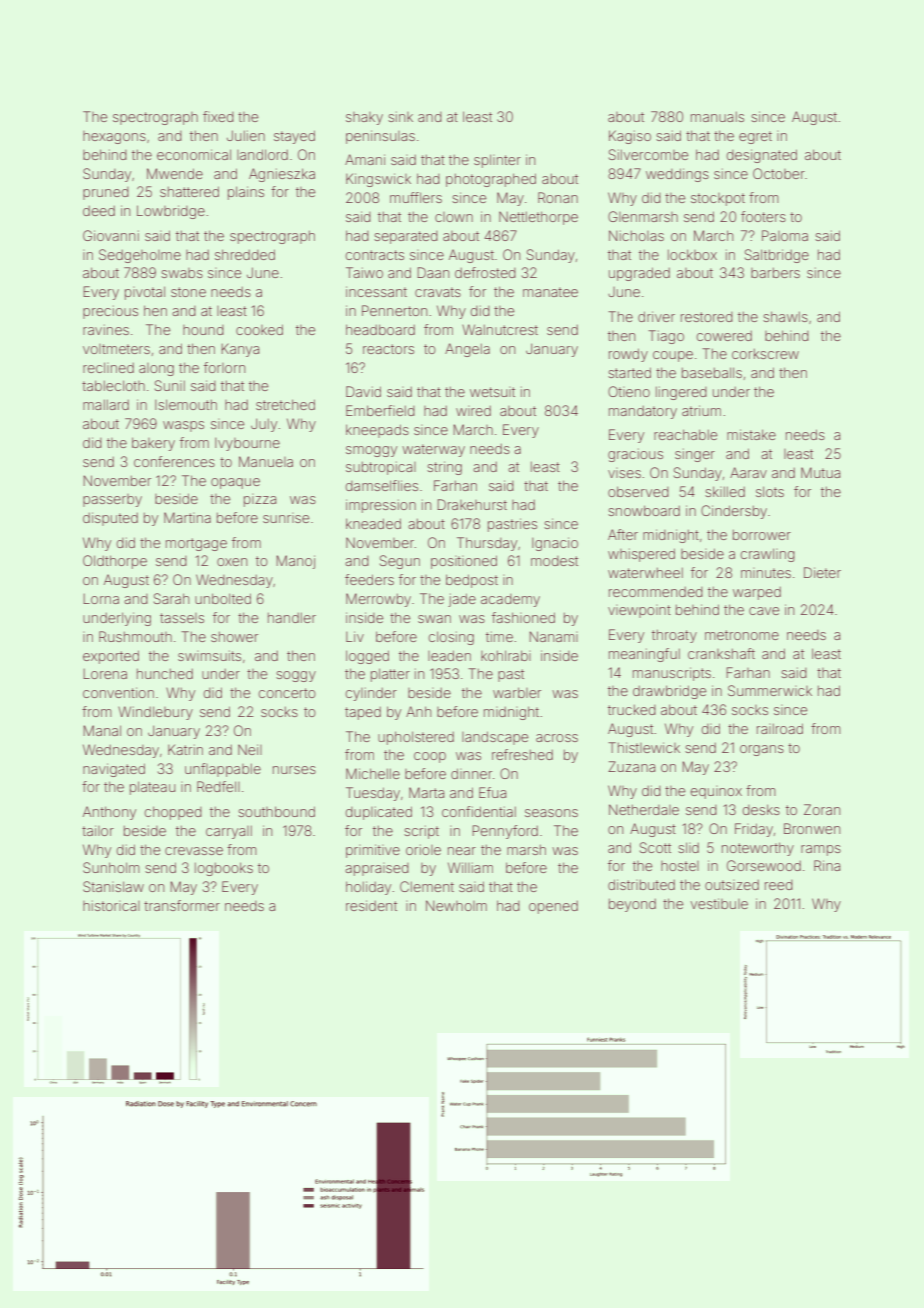  What do you see at coordinates (260, 500) in the image?
I see `pizza` at bounding box center [260, 500].
